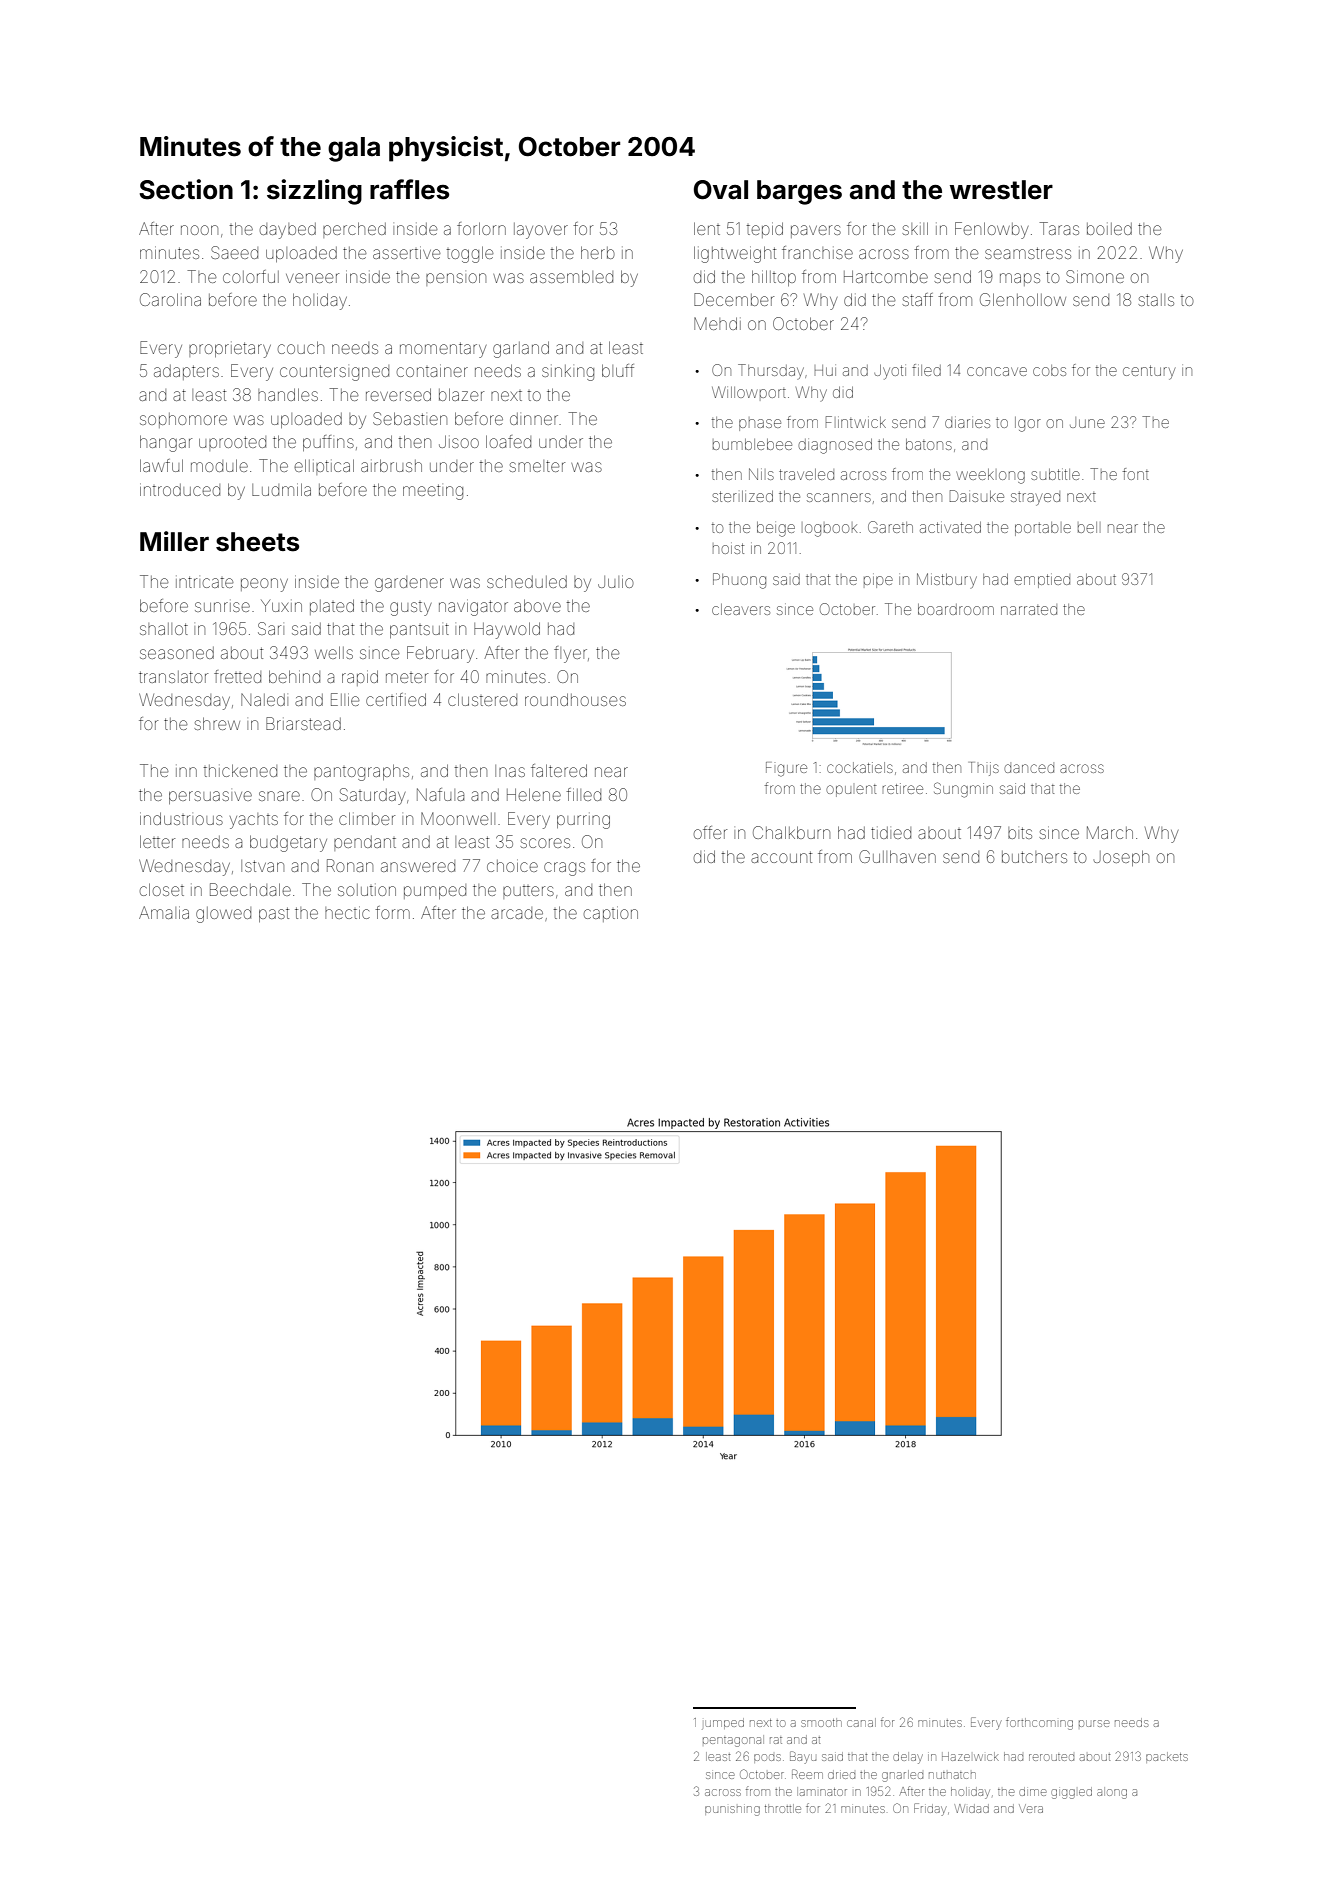 The width and height of the screenshot is (1337, 1890). What do you see at coordinates (170, 299) in the screenshot?
I see `Carolina` at bounding box center [170, 299].
